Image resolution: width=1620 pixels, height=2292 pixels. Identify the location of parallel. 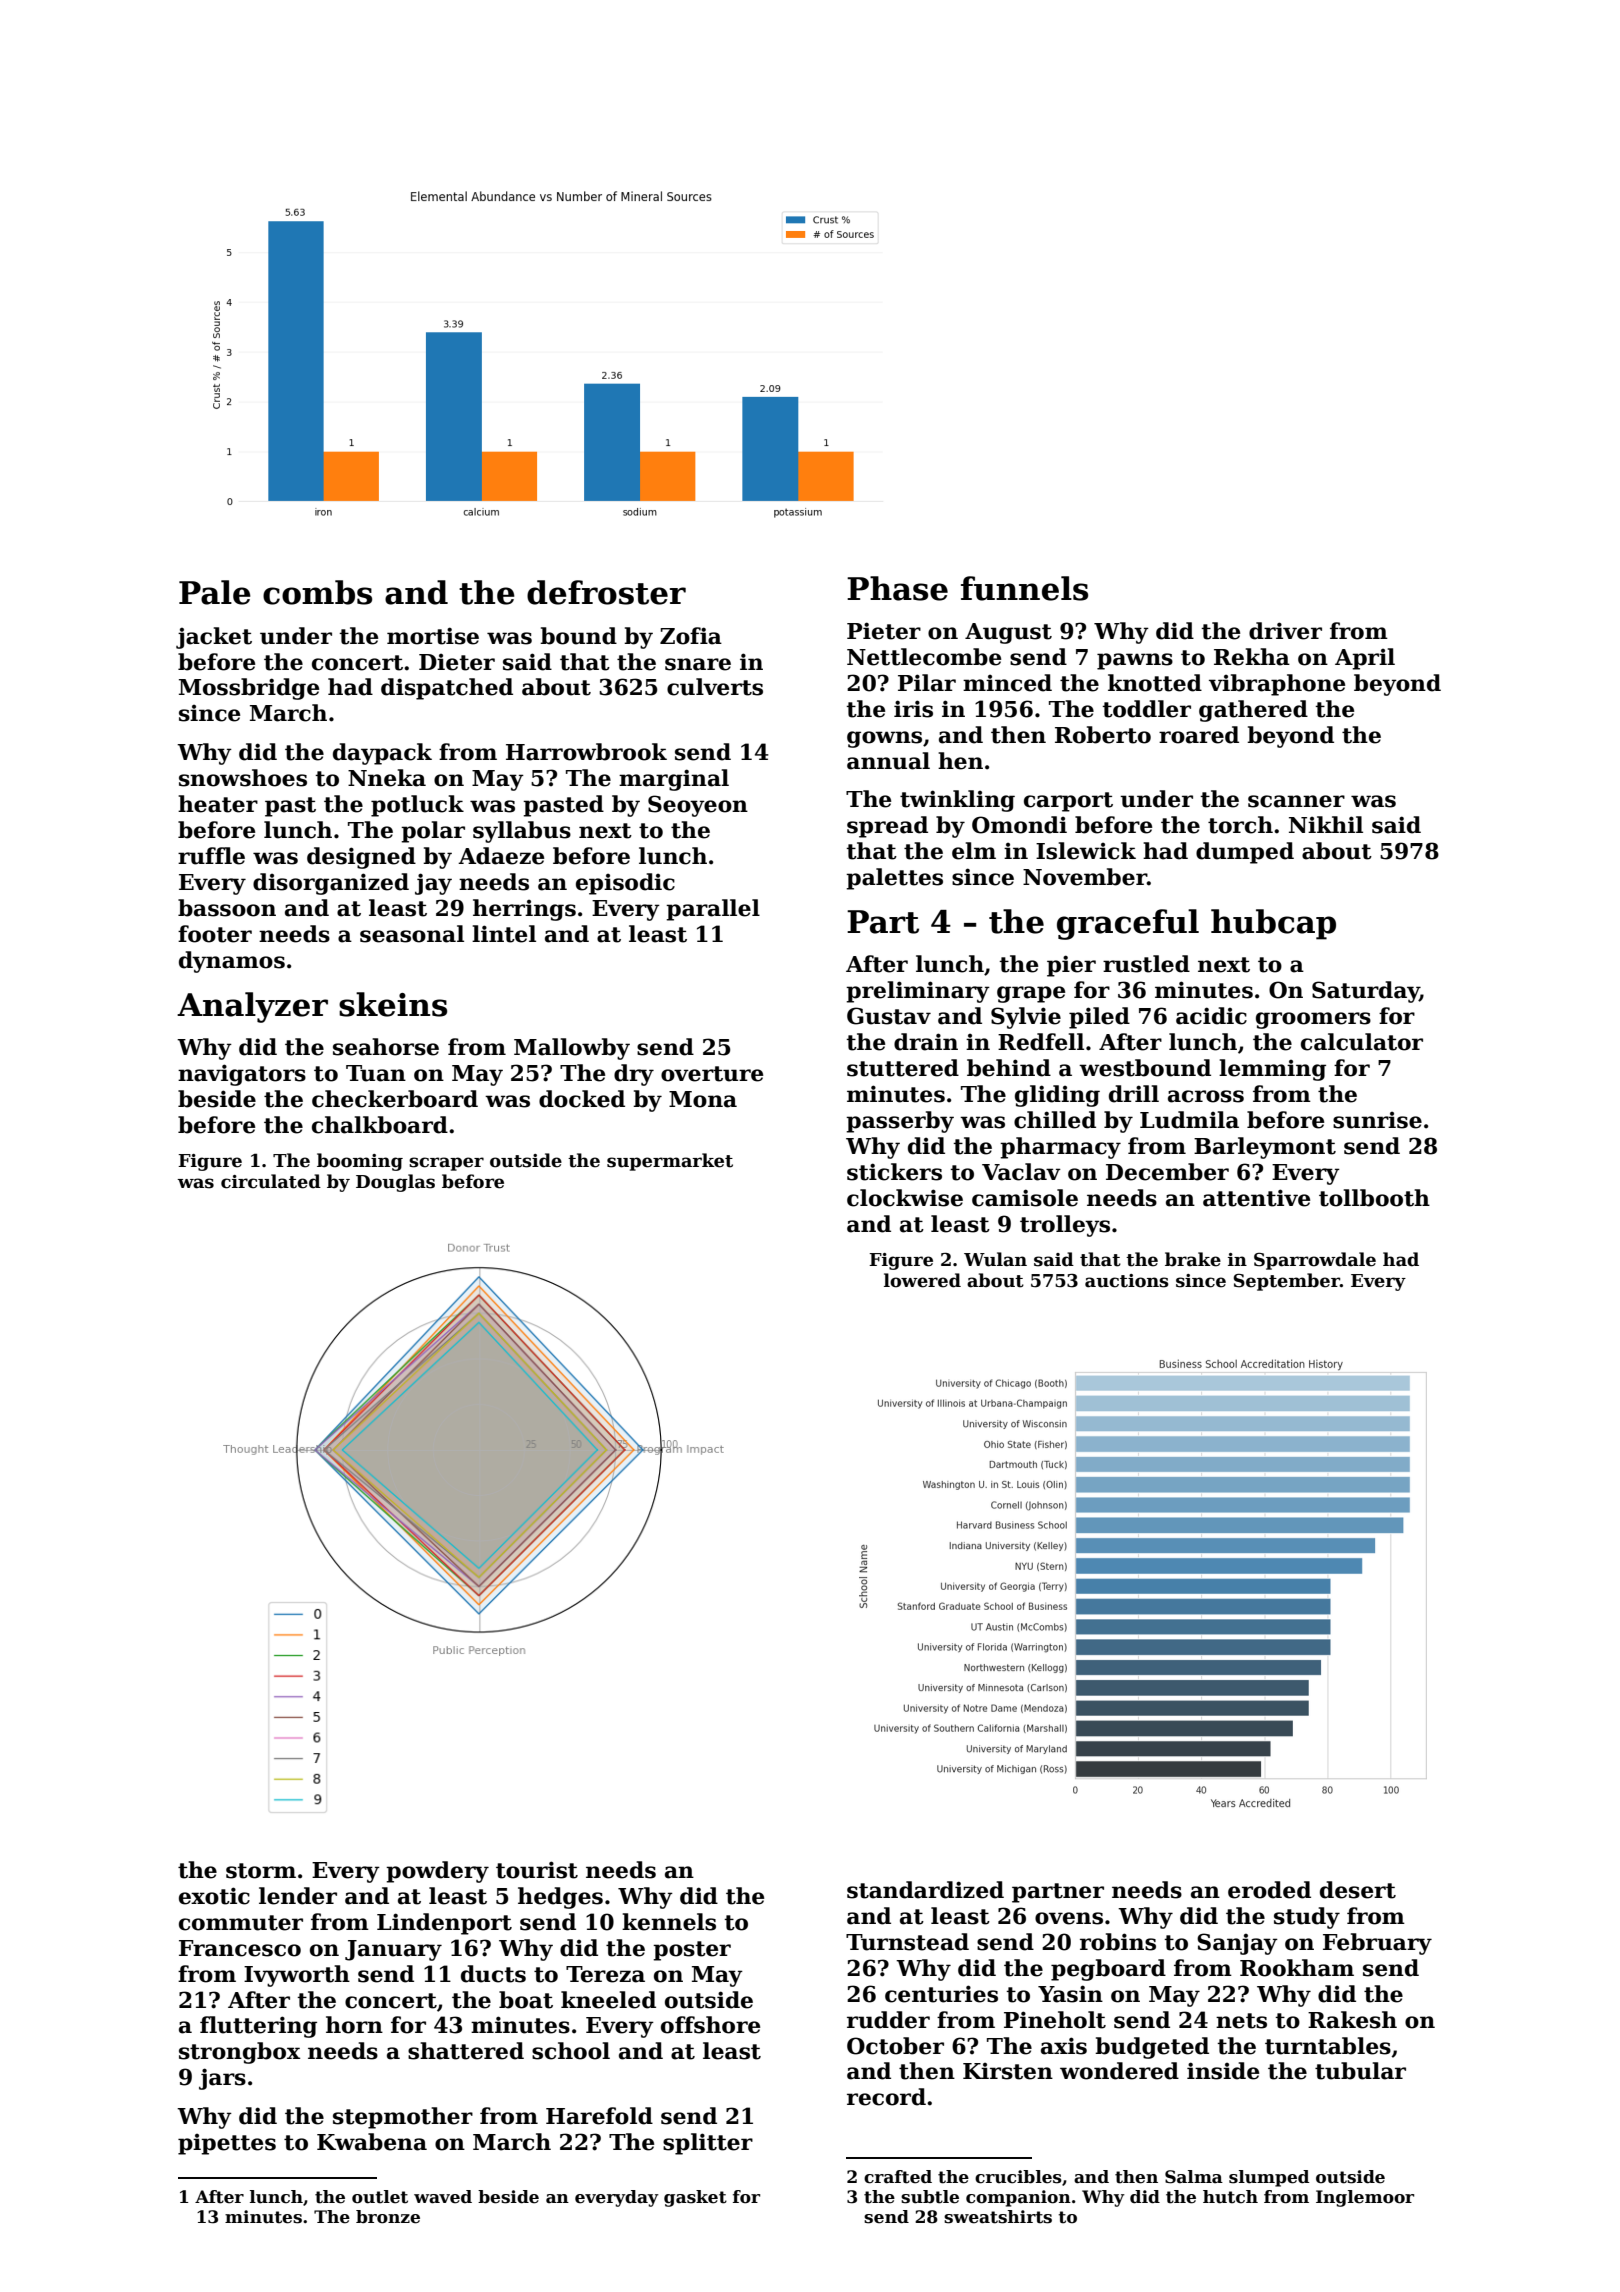
(713, 910).
